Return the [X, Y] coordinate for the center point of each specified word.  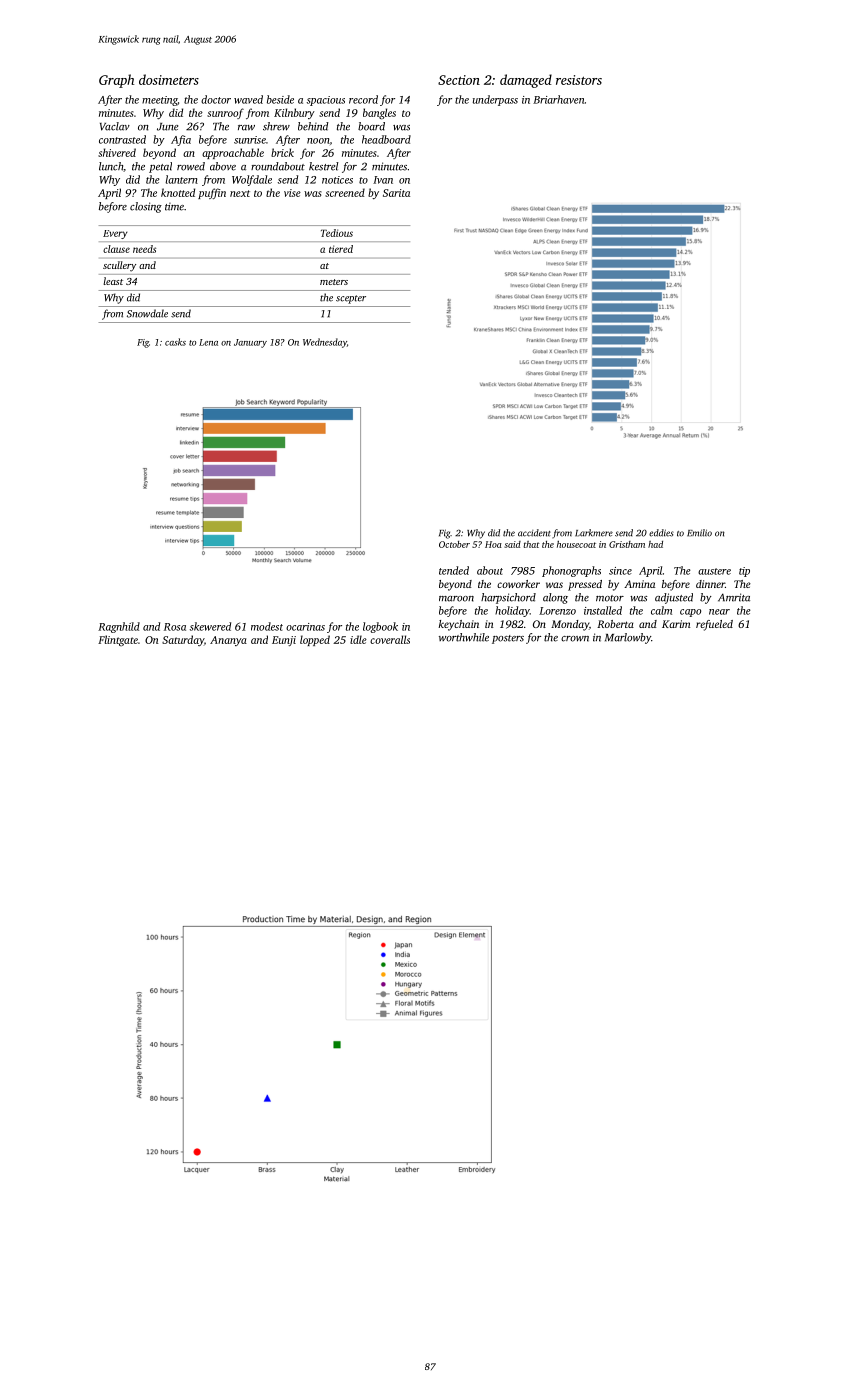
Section [459, 80]
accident [534, 533]
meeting [160, 101]
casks [175, 342]
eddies [661, 533]
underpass [495, 100]
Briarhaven [559, 99]
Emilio [699, 533]
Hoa [493, 544]
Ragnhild [119, 627]
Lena [208, 342]
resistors [579, 80]
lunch [111, 166]
